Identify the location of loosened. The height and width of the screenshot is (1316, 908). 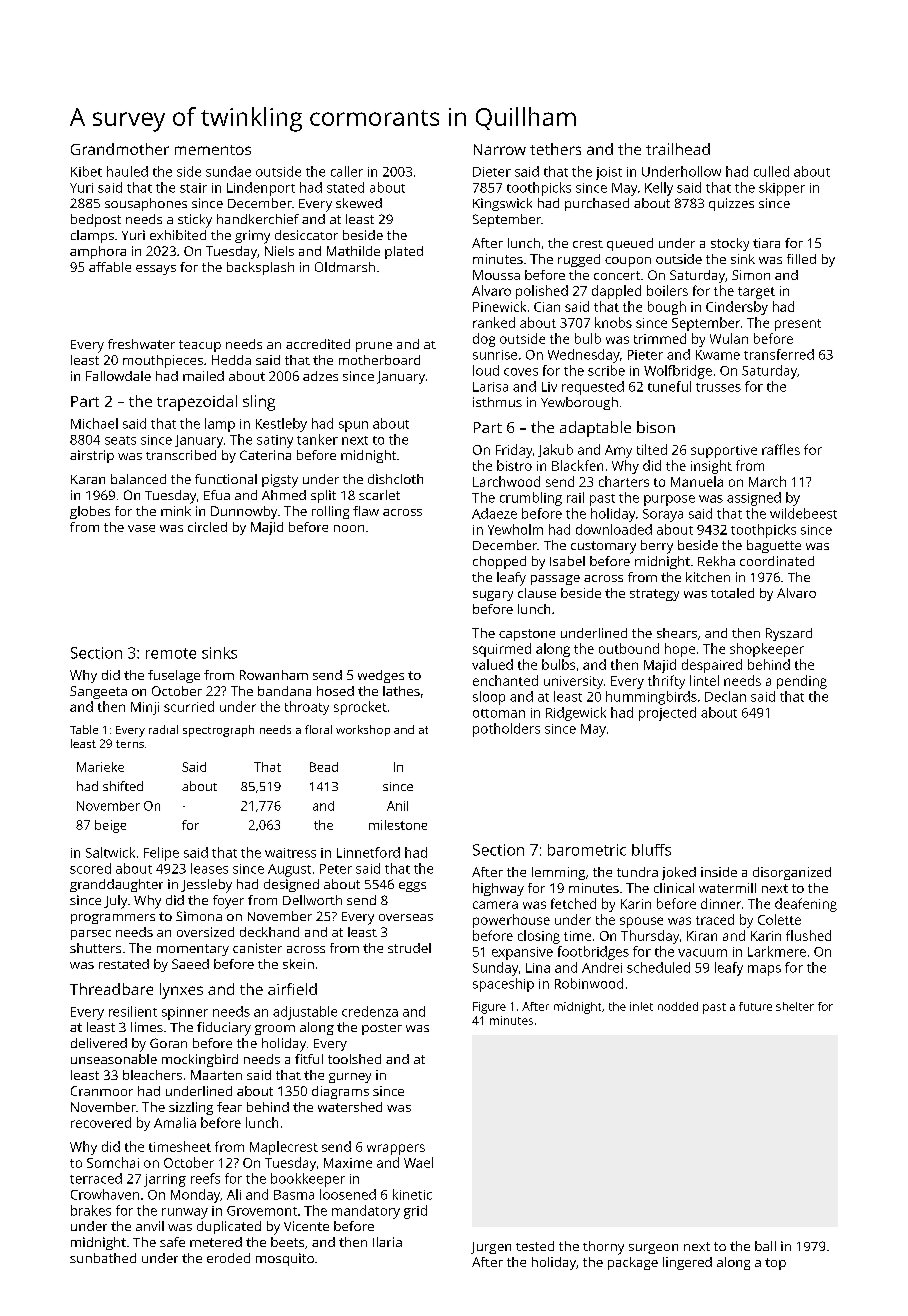
(348, 1194).
